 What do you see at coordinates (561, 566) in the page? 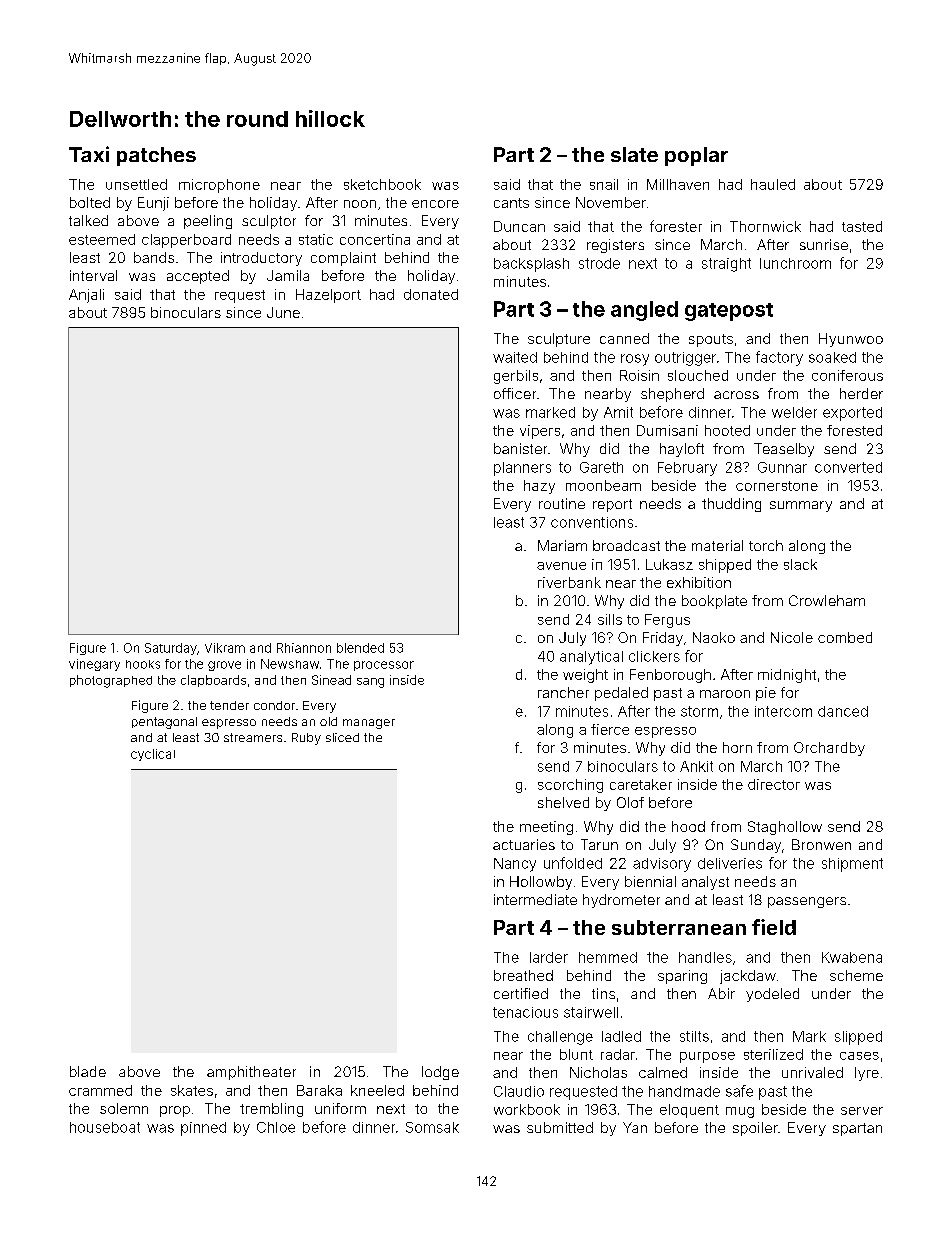
I see `avenue` at bounding box center [561, 566].
